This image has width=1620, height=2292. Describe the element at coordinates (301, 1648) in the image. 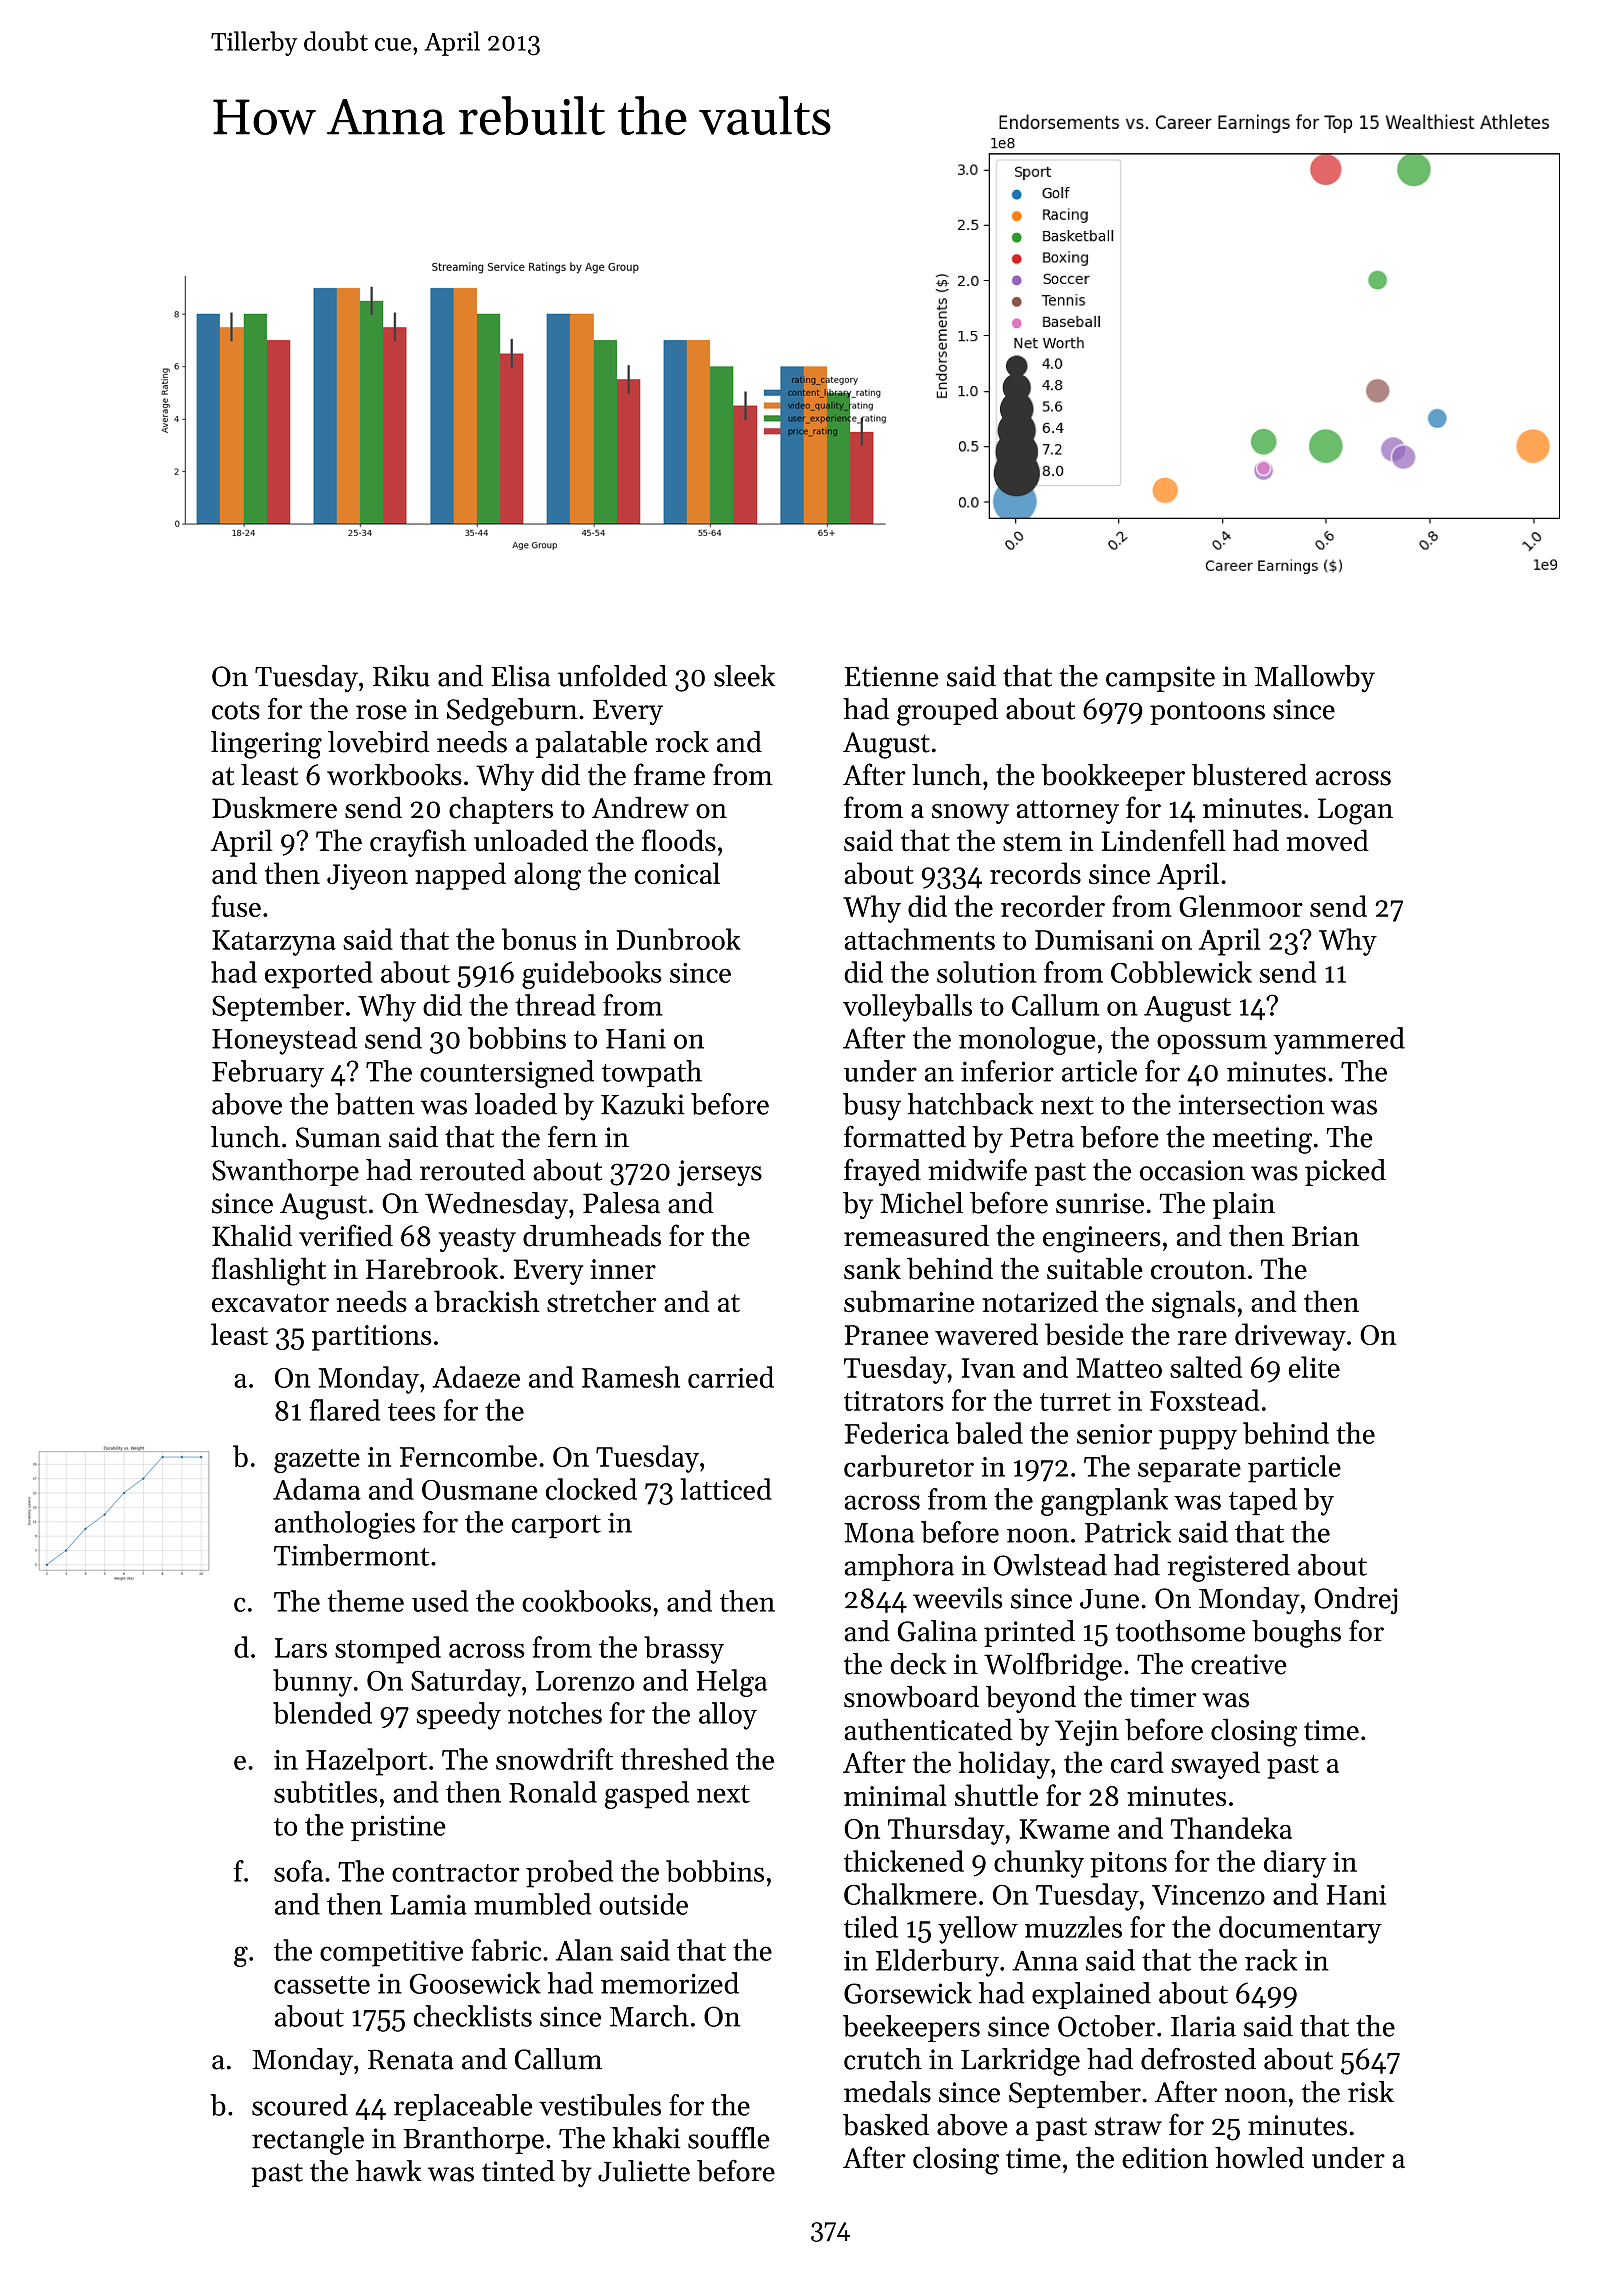

I see `Lars` at that location.
